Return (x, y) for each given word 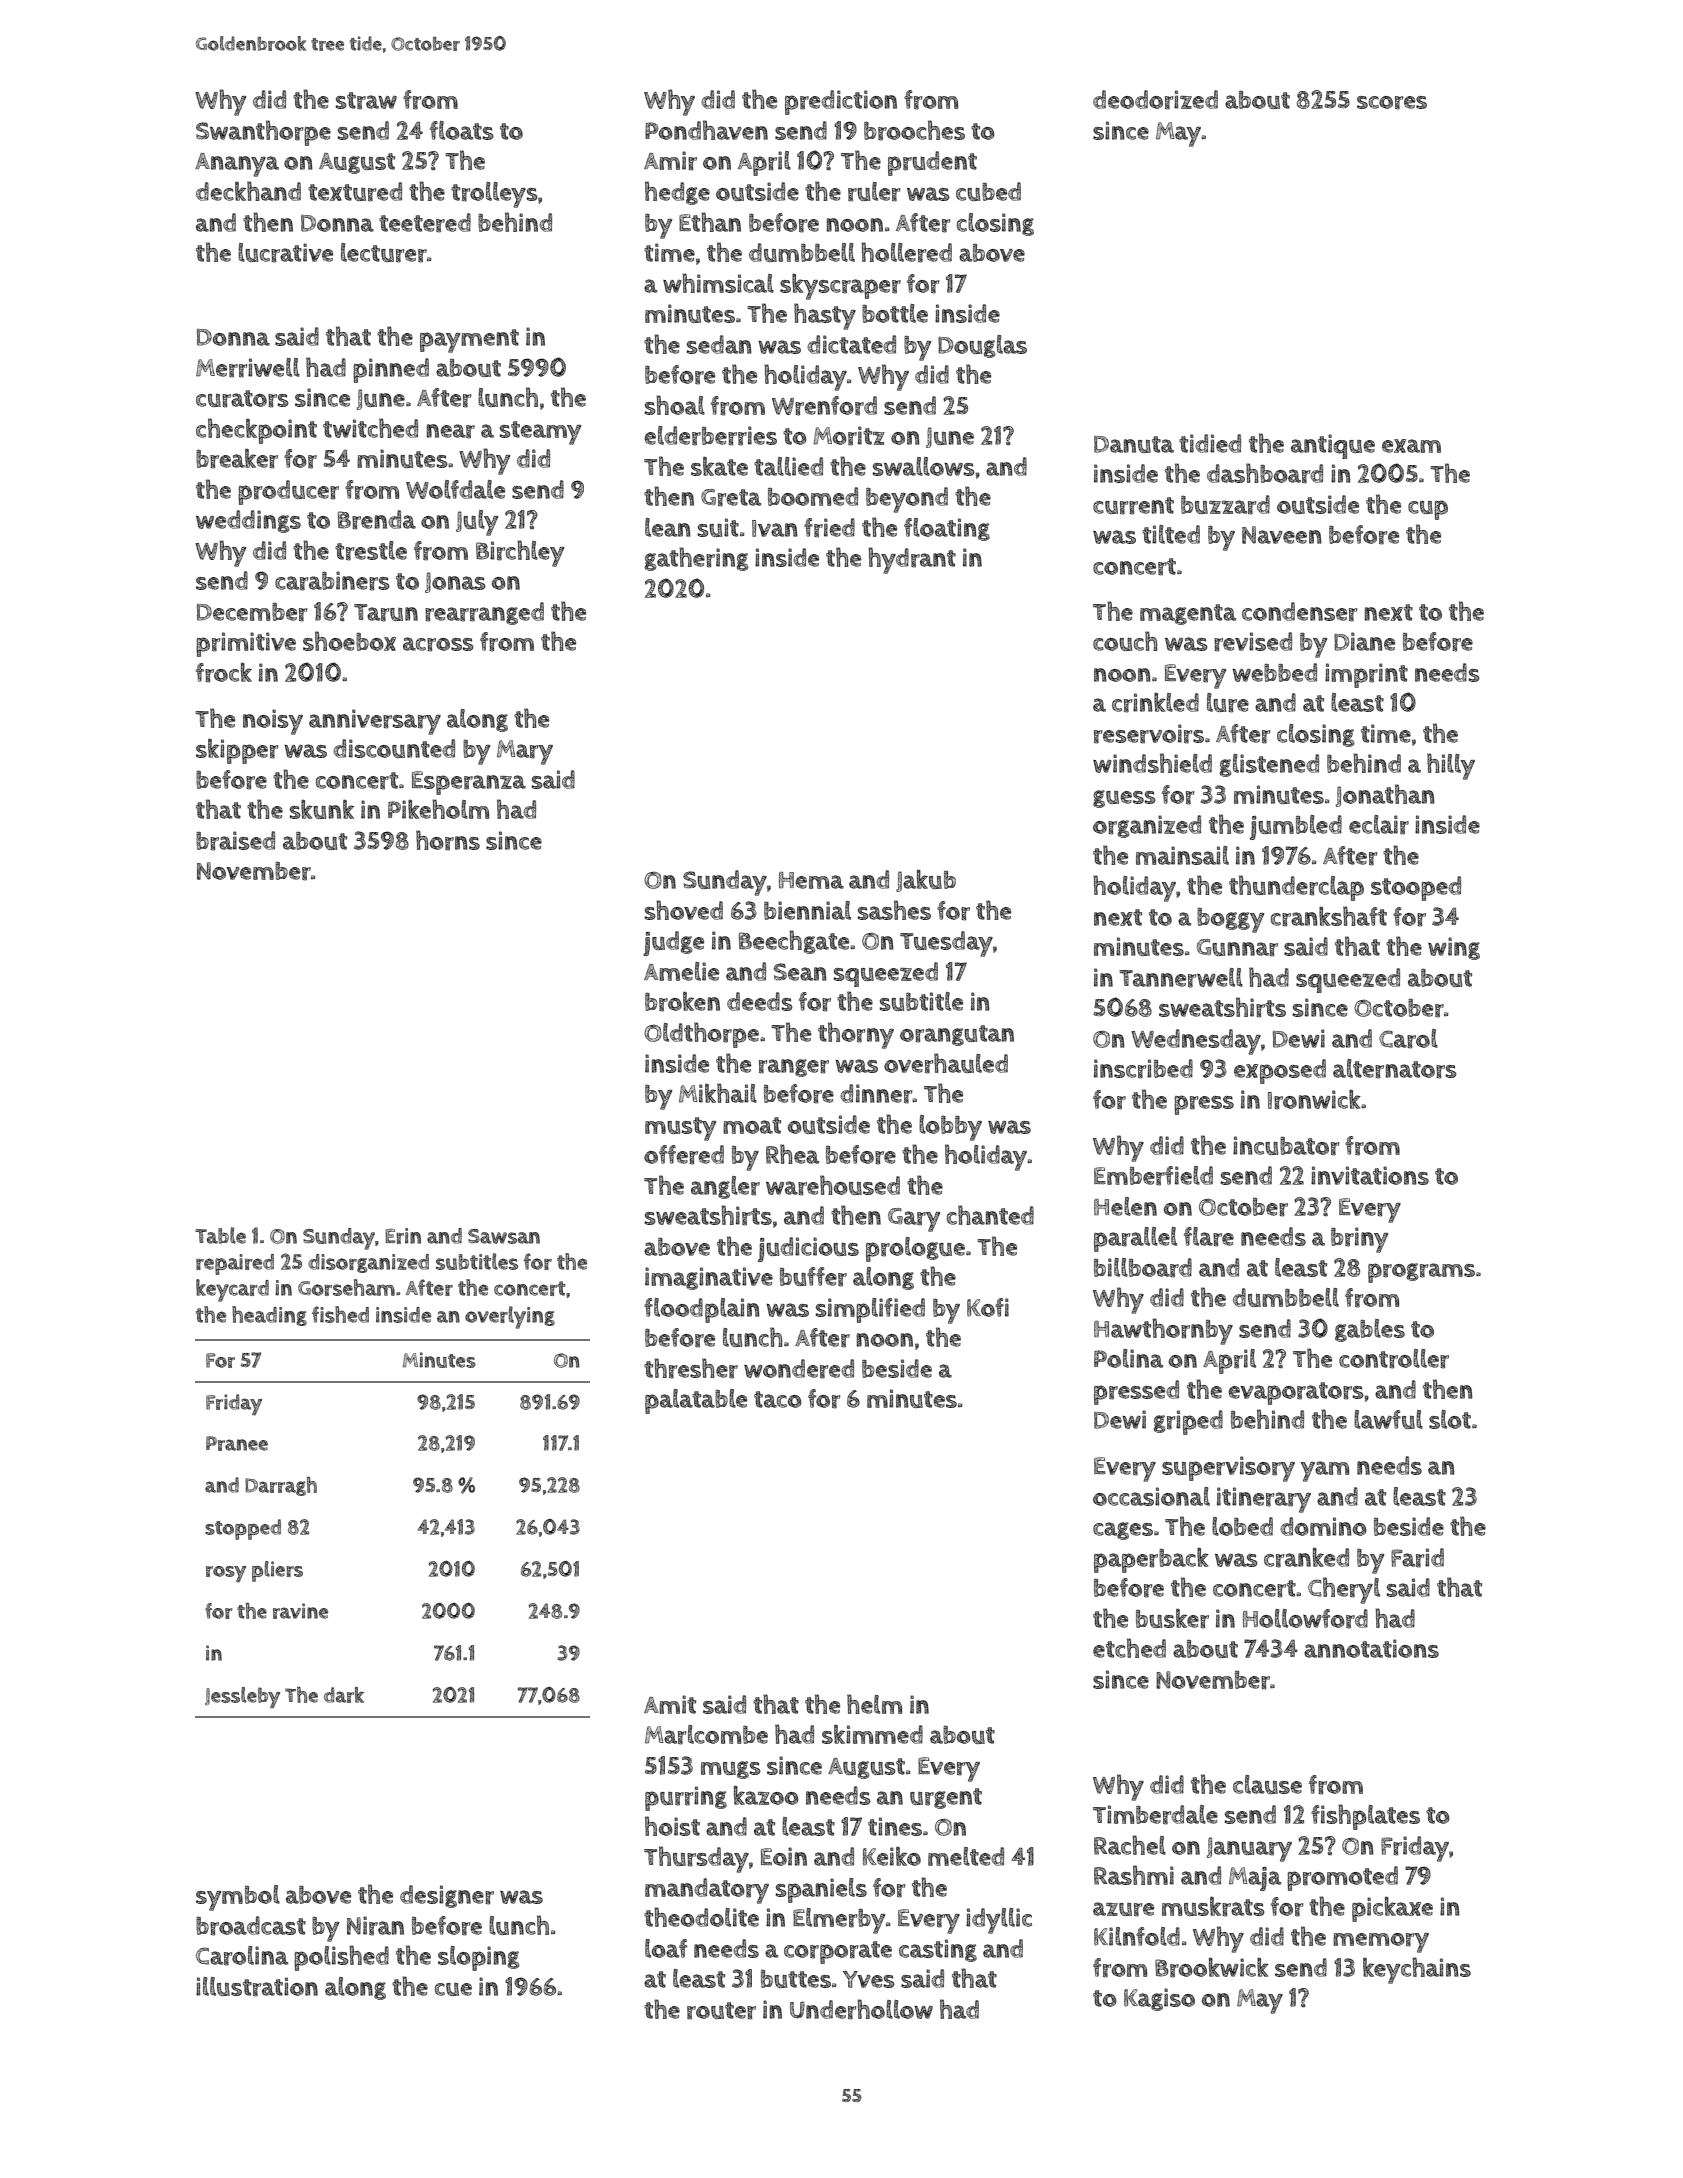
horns (448, 840)
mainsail (1182, 855)
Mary (525, 752)
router (721, 2011)
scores (1392, 103)
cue (453, 1989)
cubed (988, 191)
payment (469, 341)
